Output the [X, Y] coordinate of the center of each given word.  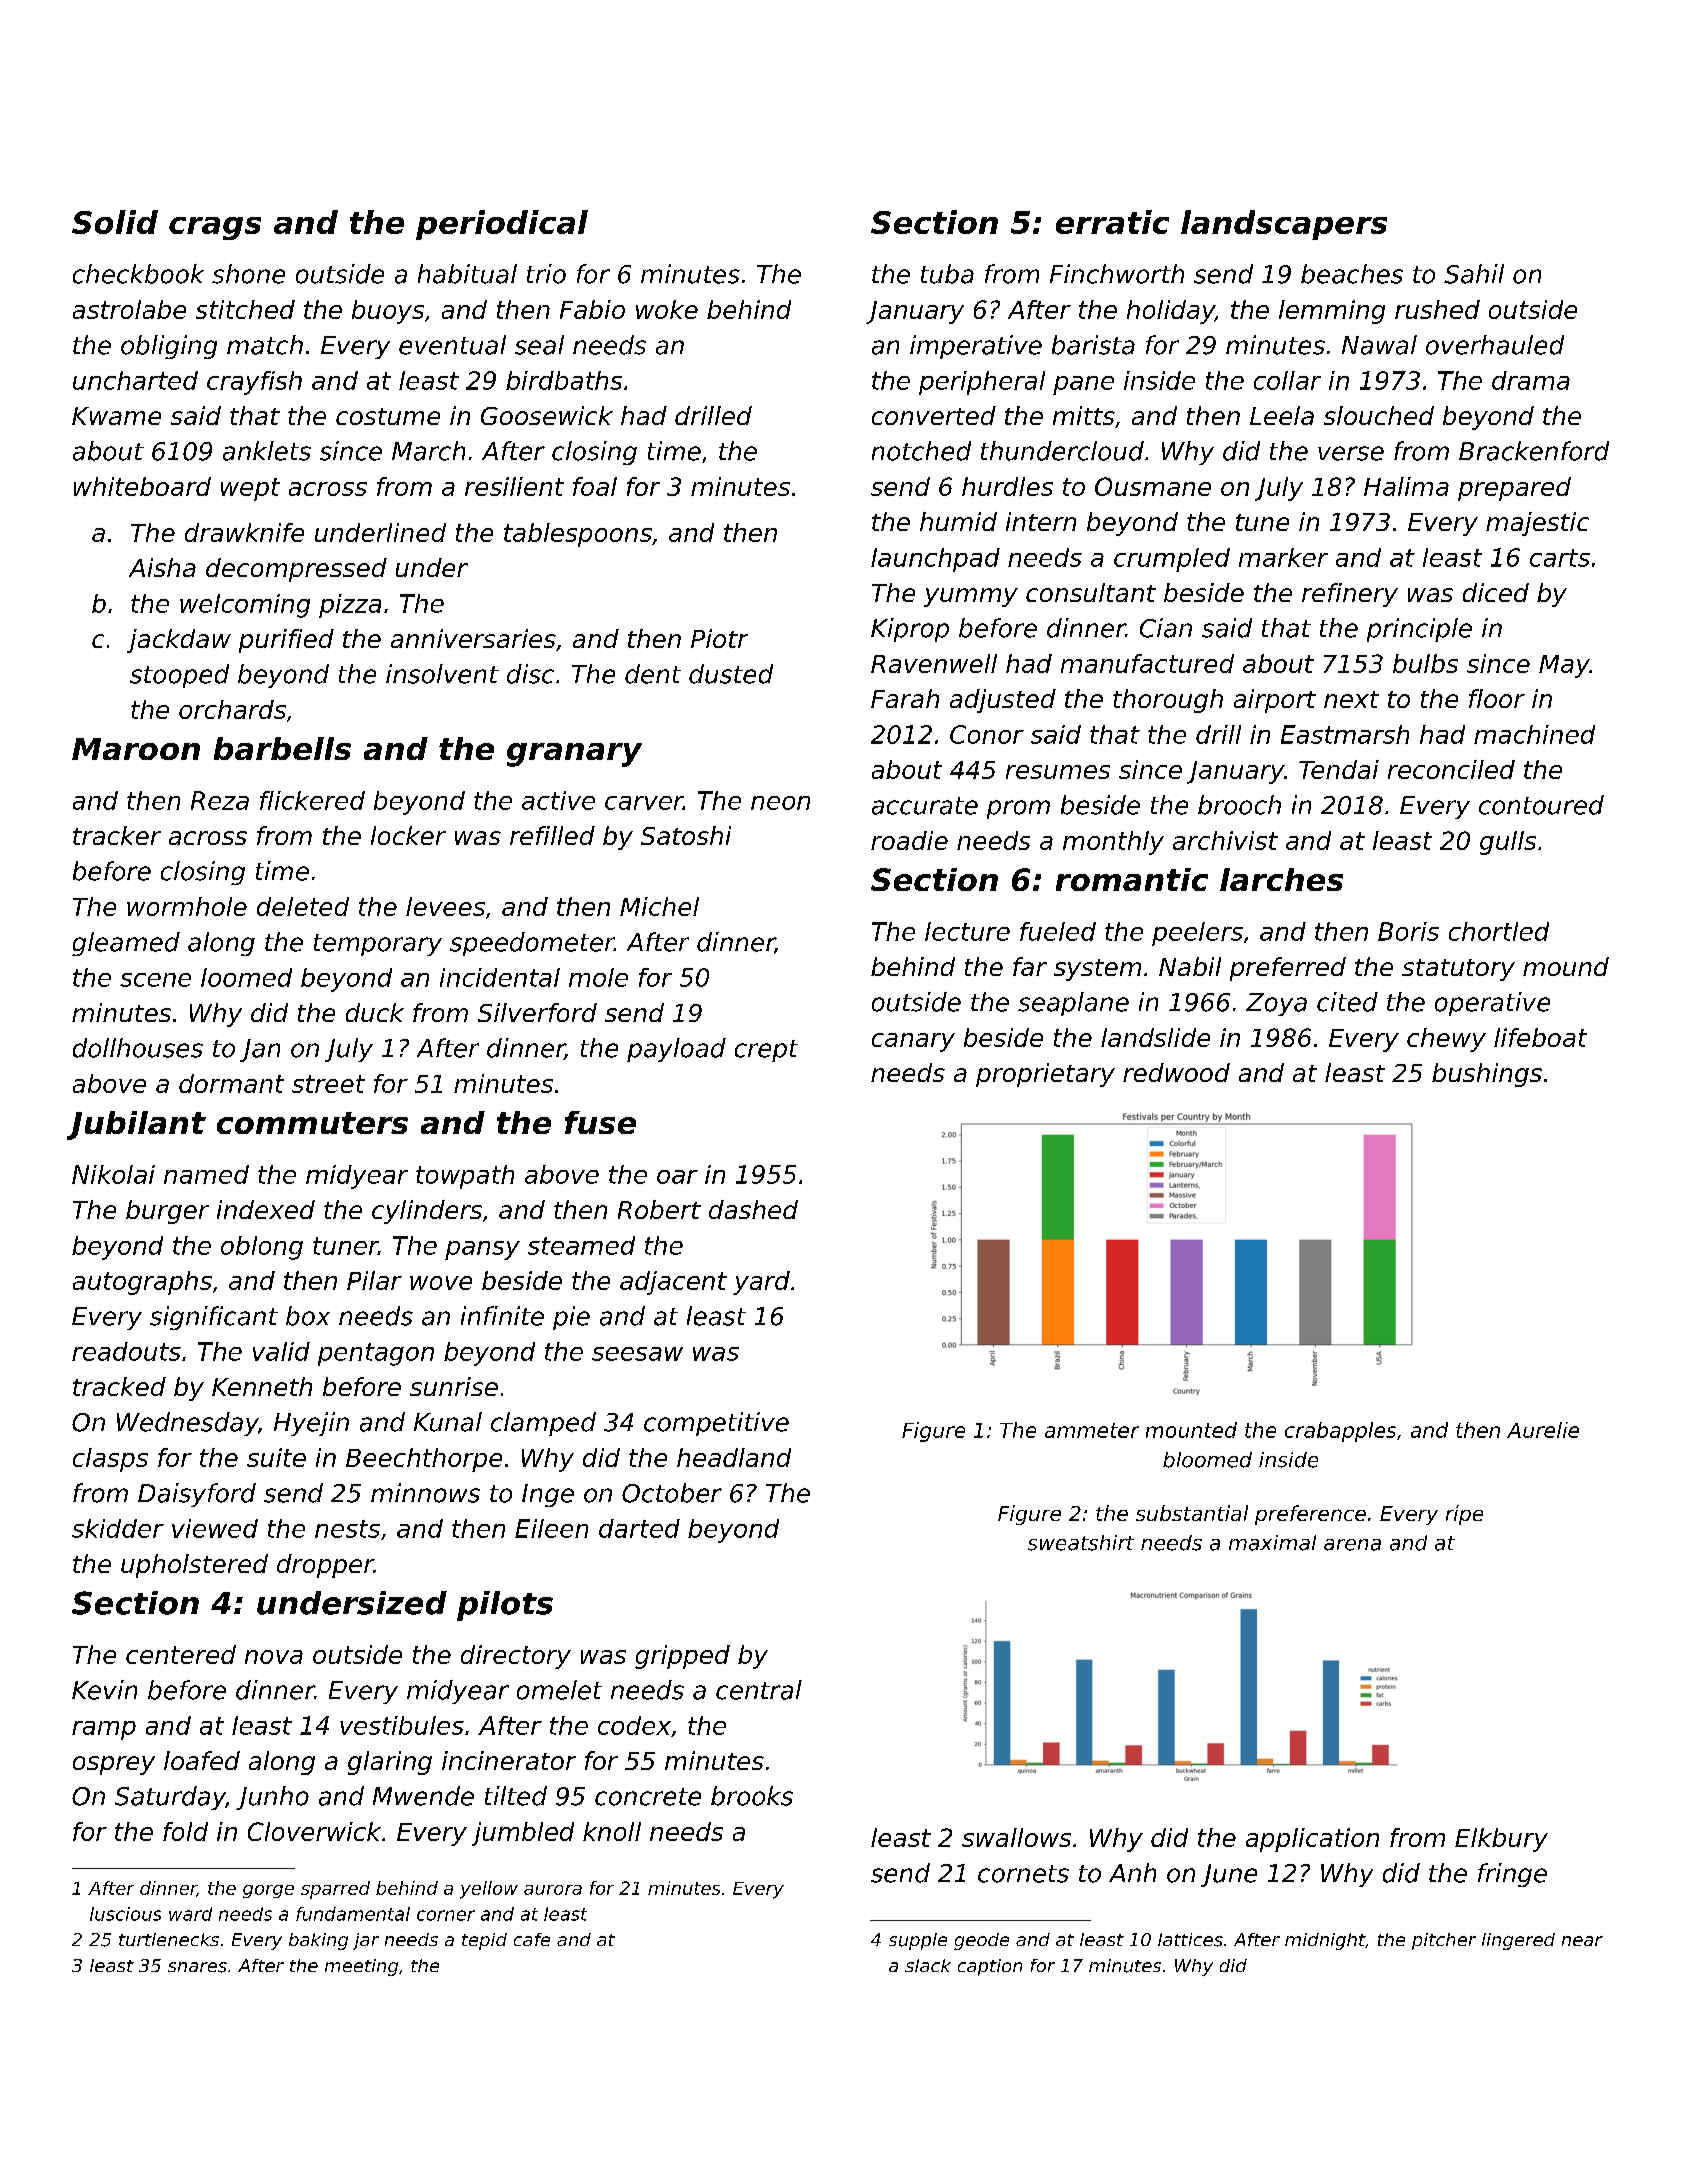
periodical [502, 225]
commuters [312, 1123]
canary [913, 1042]
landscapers [1284, 225]
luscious [125, 1914]
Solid [115, 222]
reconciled [1451, 769]
